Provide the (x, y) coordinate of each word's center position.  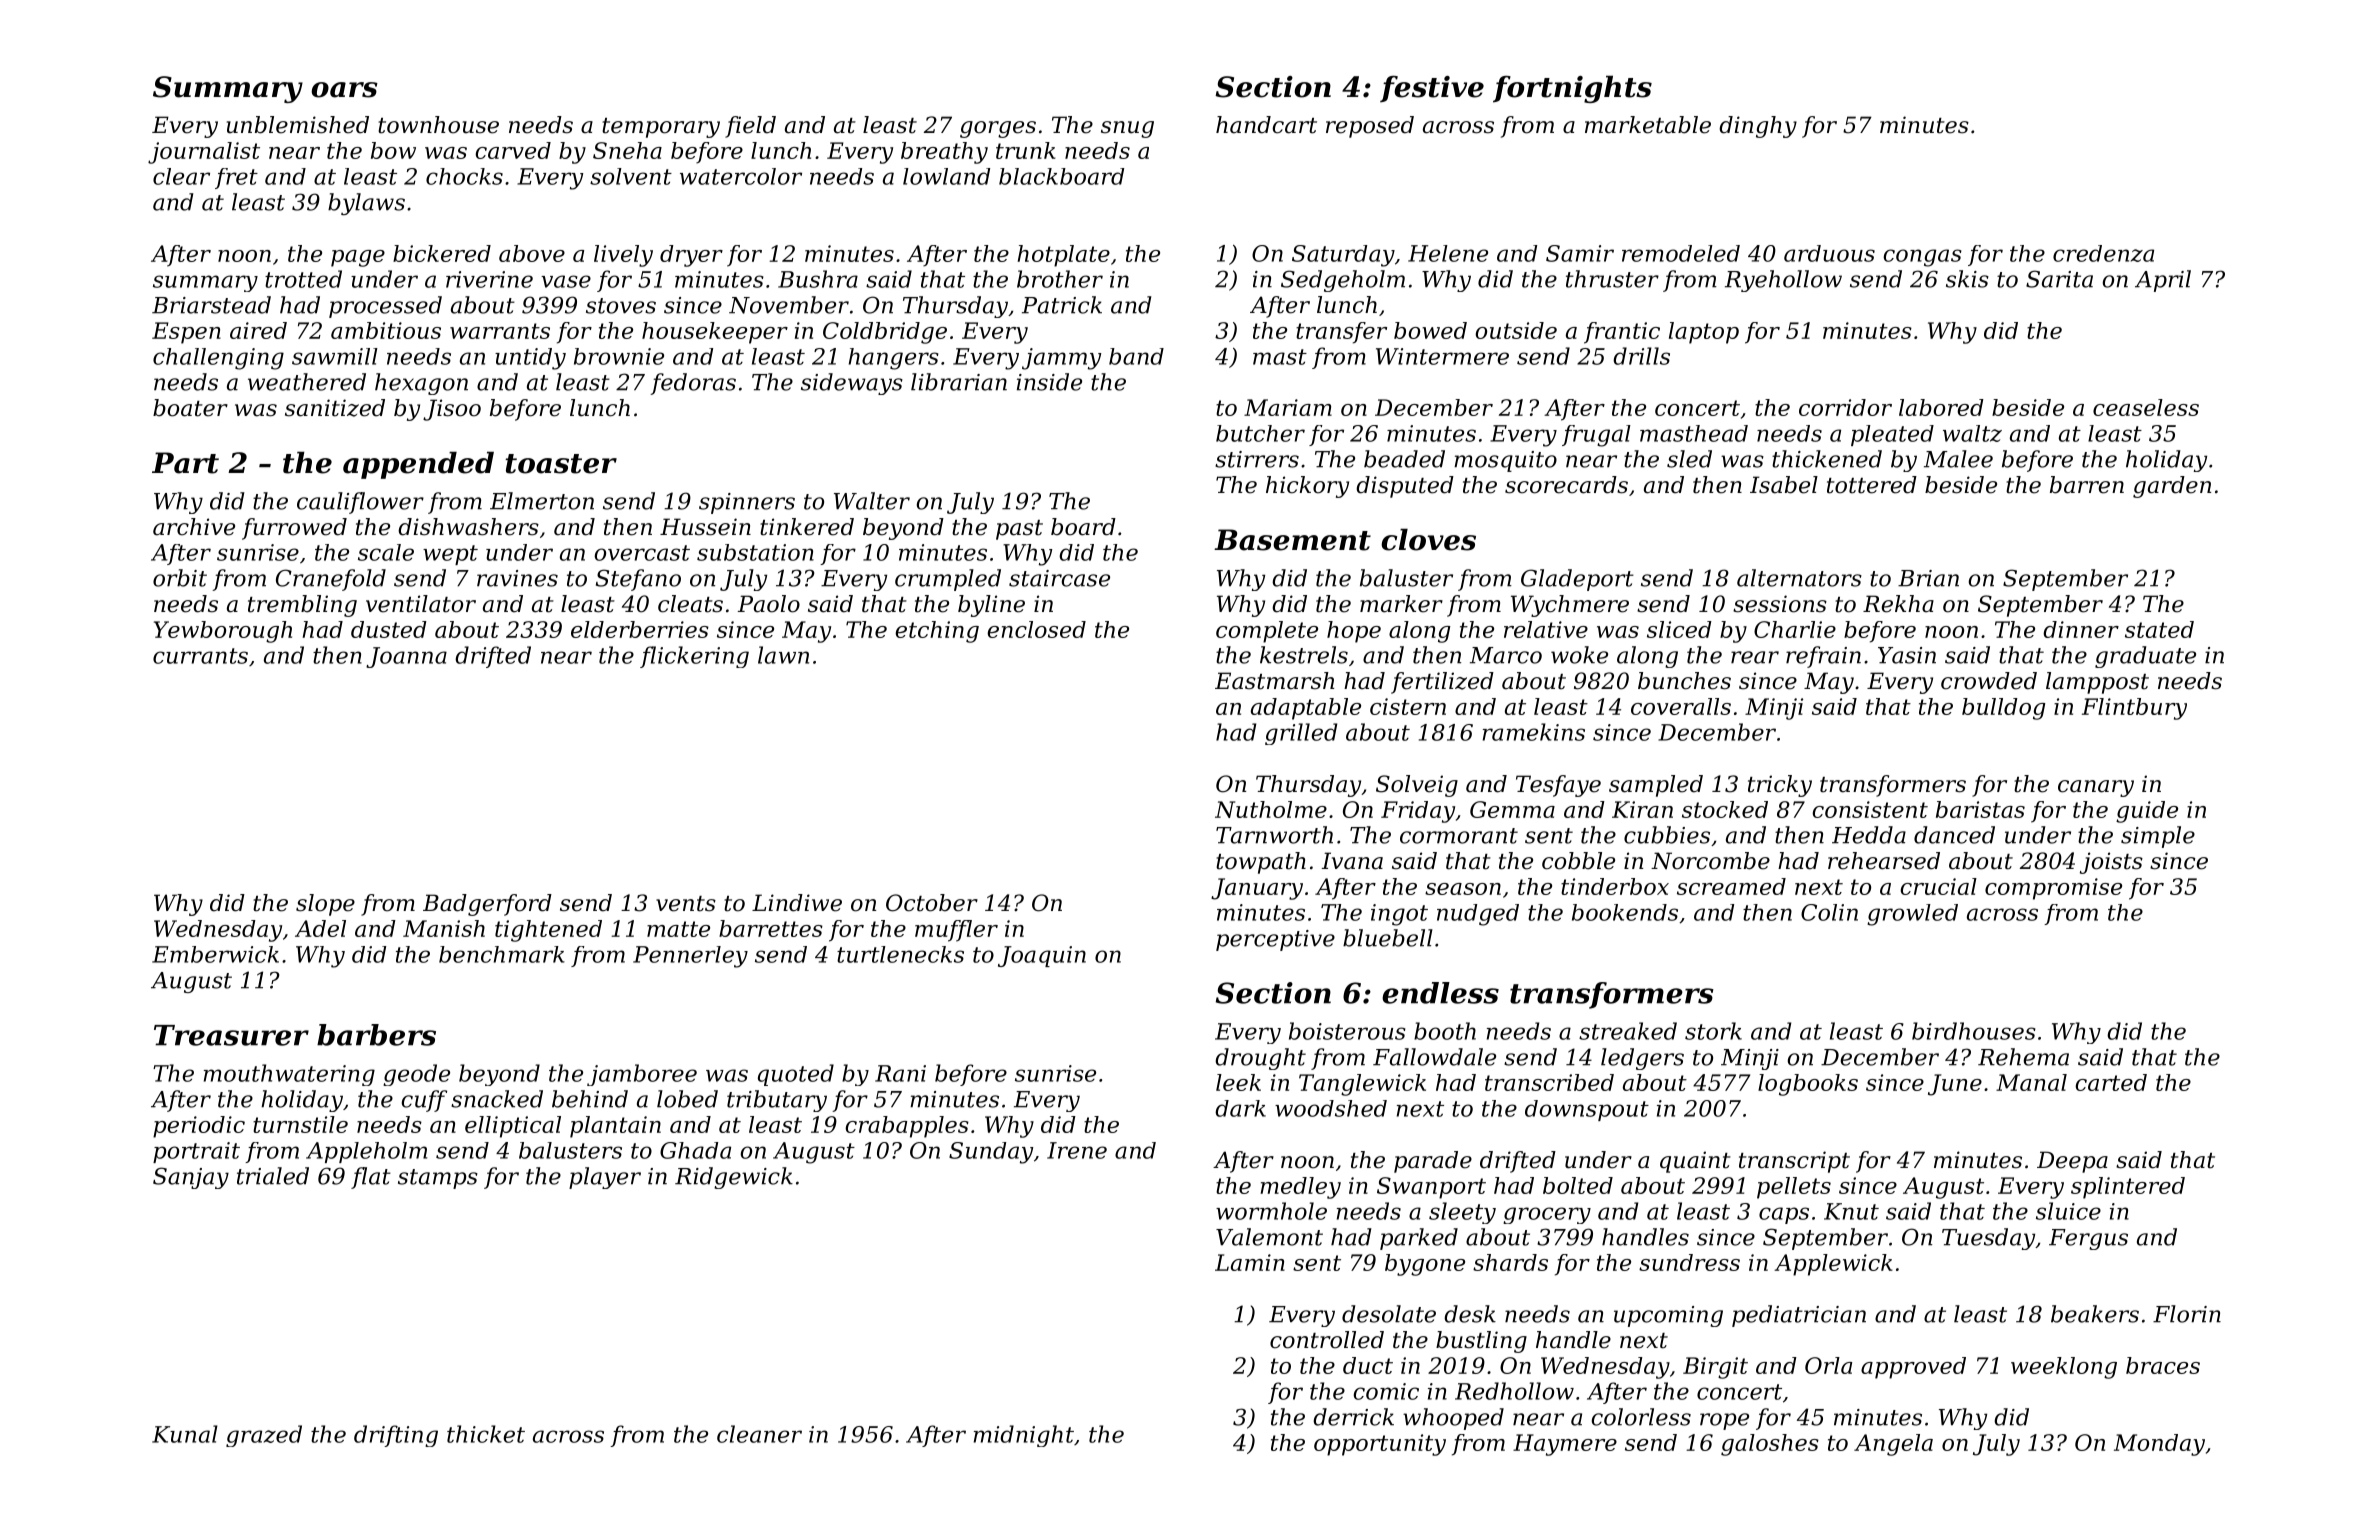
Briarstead (211, 305)
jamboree (642, 1075)
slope (325, 905)
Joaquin (1042, 956)
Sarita (2059, 279)
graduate (2145, 657)
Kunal (185, 1434)
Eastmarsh (1274, 681)
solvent (631, 176)
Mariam (1288, 407)
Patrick (1062, 305)
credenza (2103, 253)
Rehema (2023, 1057)
